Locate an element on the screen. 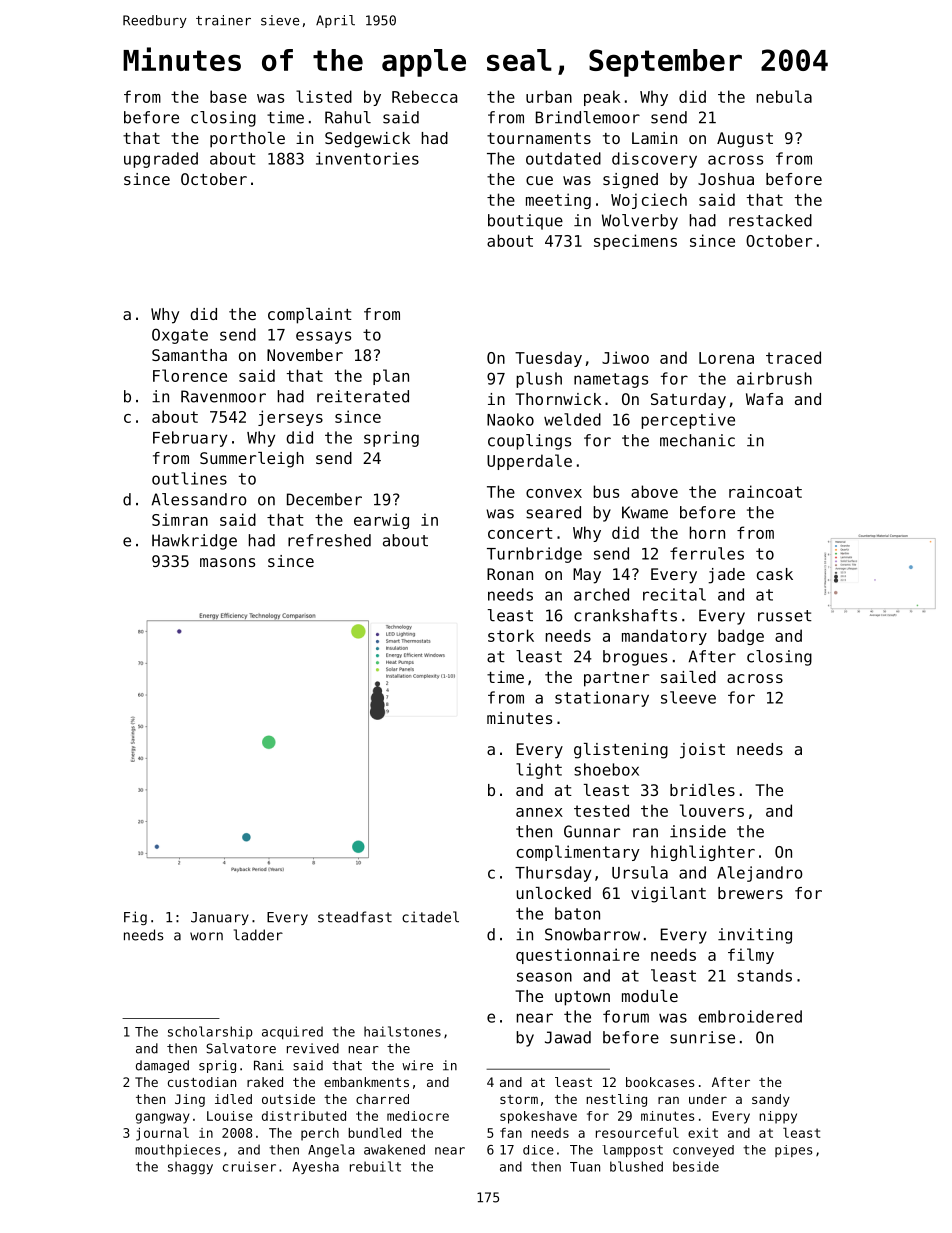 This screenshot has height=1233, width=952. traced is located at coordinates (793, 357).
